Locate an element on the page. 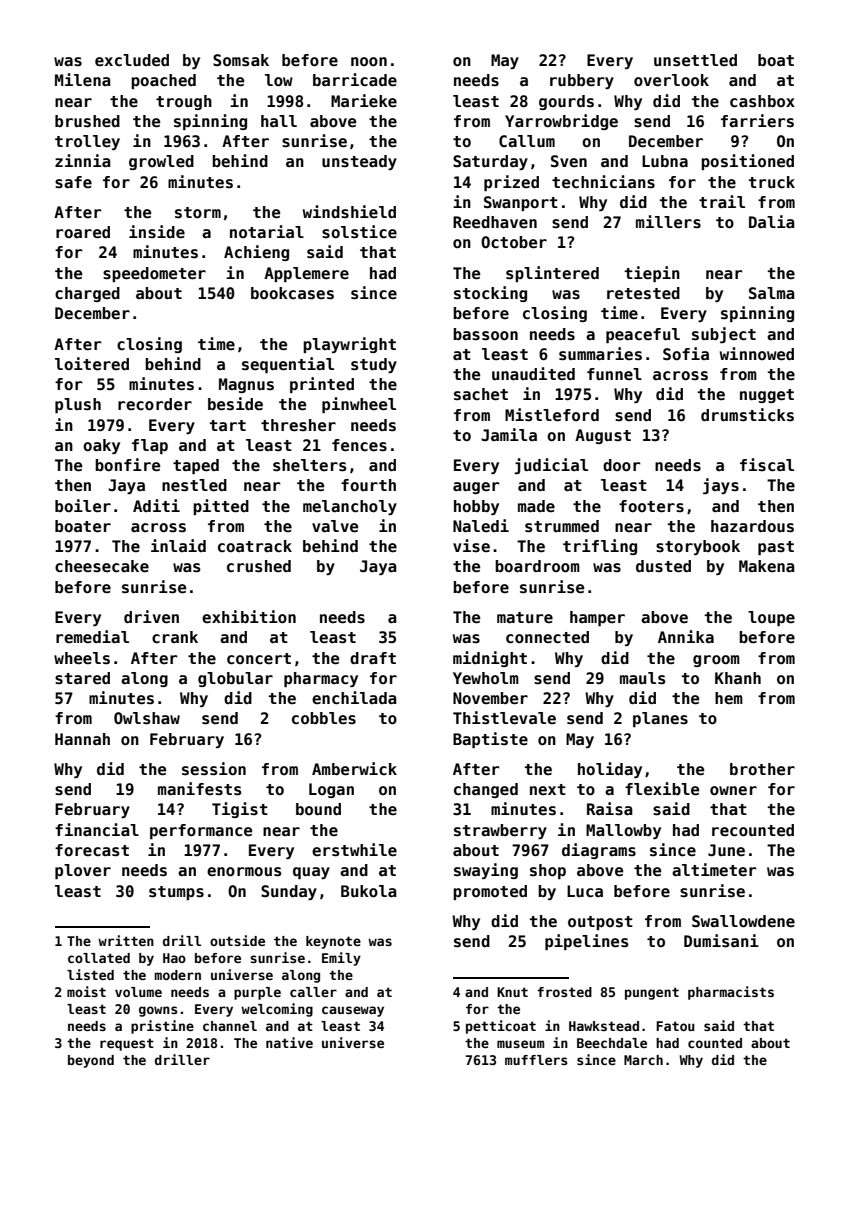 Image resolution: width=850 pixels, height=1206 pixels. hall is located at coordinates (279, 121).
